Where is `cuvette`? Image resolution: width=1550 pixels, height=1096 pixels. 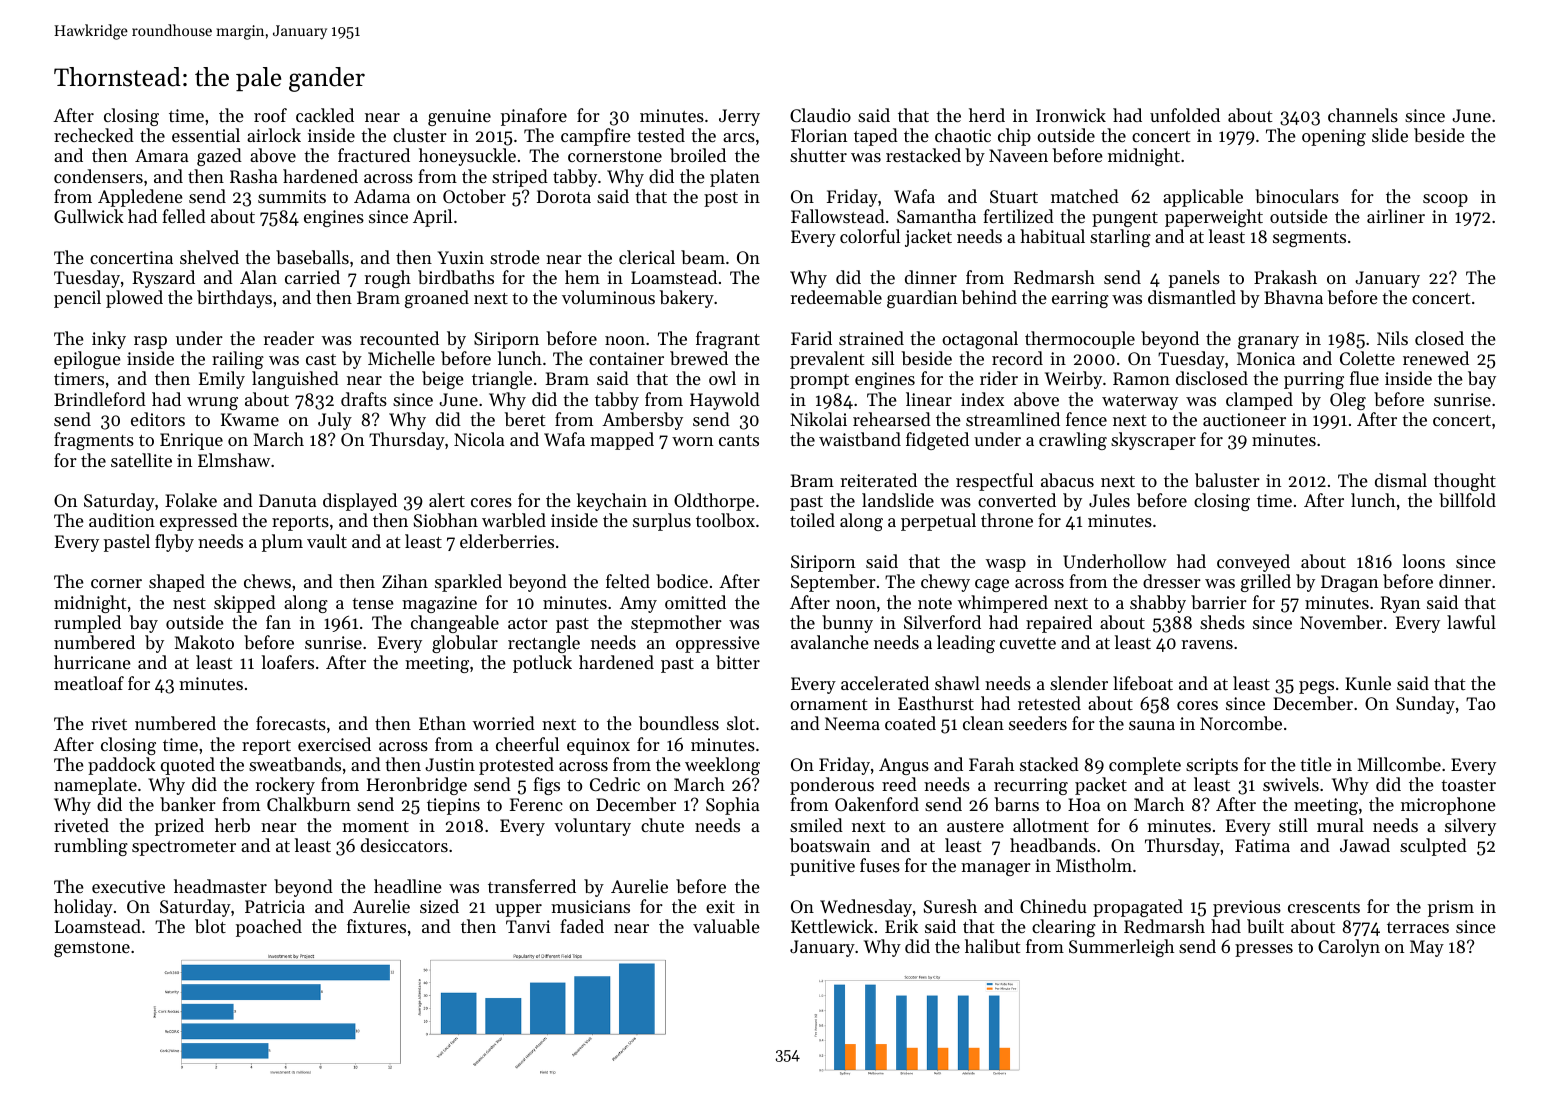 cuvette is located at coordinates (1028, 643).
